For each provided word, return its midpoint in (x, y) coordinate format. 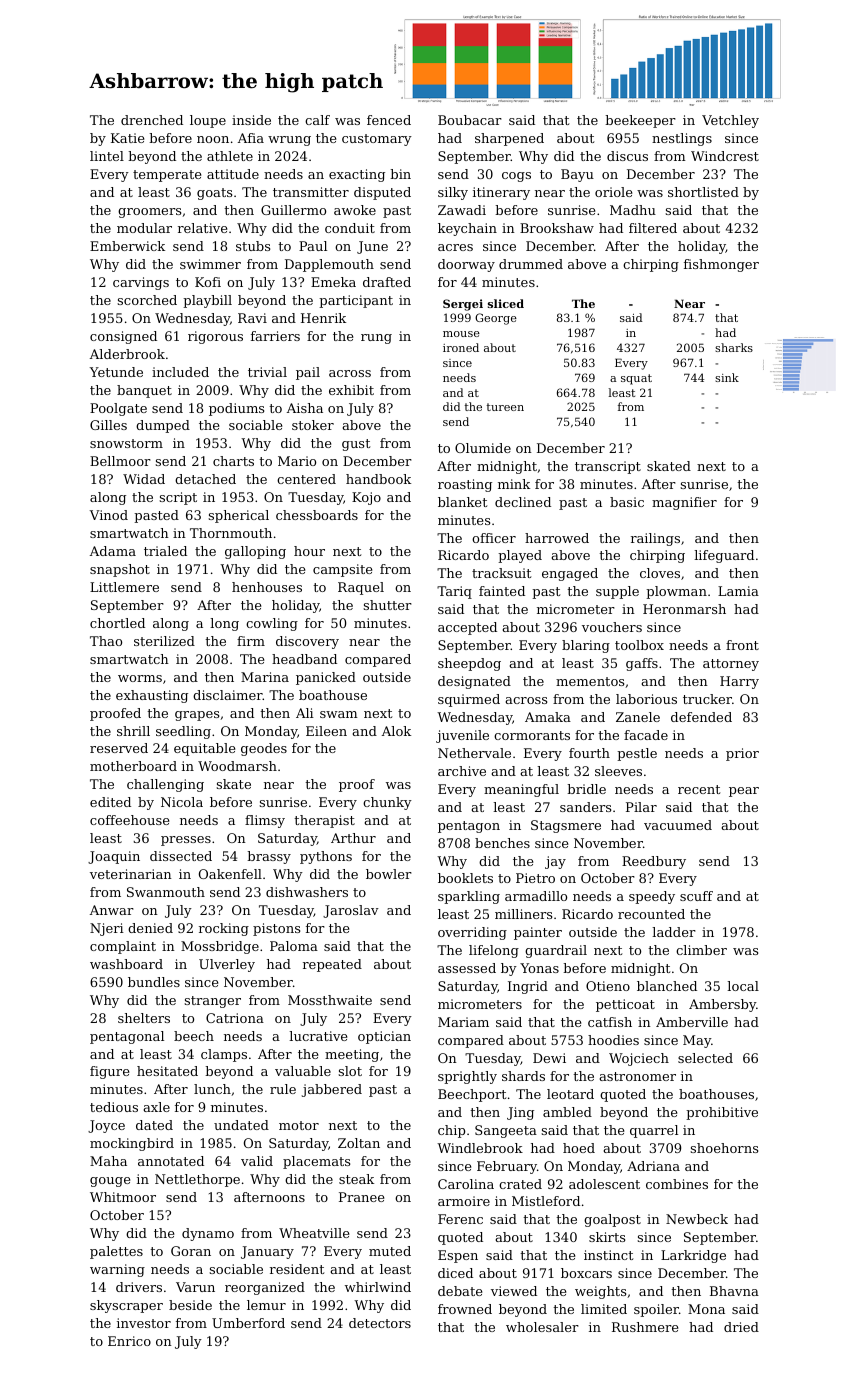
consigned (123, 337)
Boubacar (470, 120)
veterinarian (131, 874)
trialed (165, 551)
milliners (523, 914)
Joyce (106, 1126)
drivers (139, 1287)
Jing (520, 1113)
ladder (674, 932)
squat (636, 379)
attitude (233, 174)
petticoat (625, 1005)
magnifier (684, 503)
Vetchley (730, 121)
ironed (461, 347)
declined (523, 502)
